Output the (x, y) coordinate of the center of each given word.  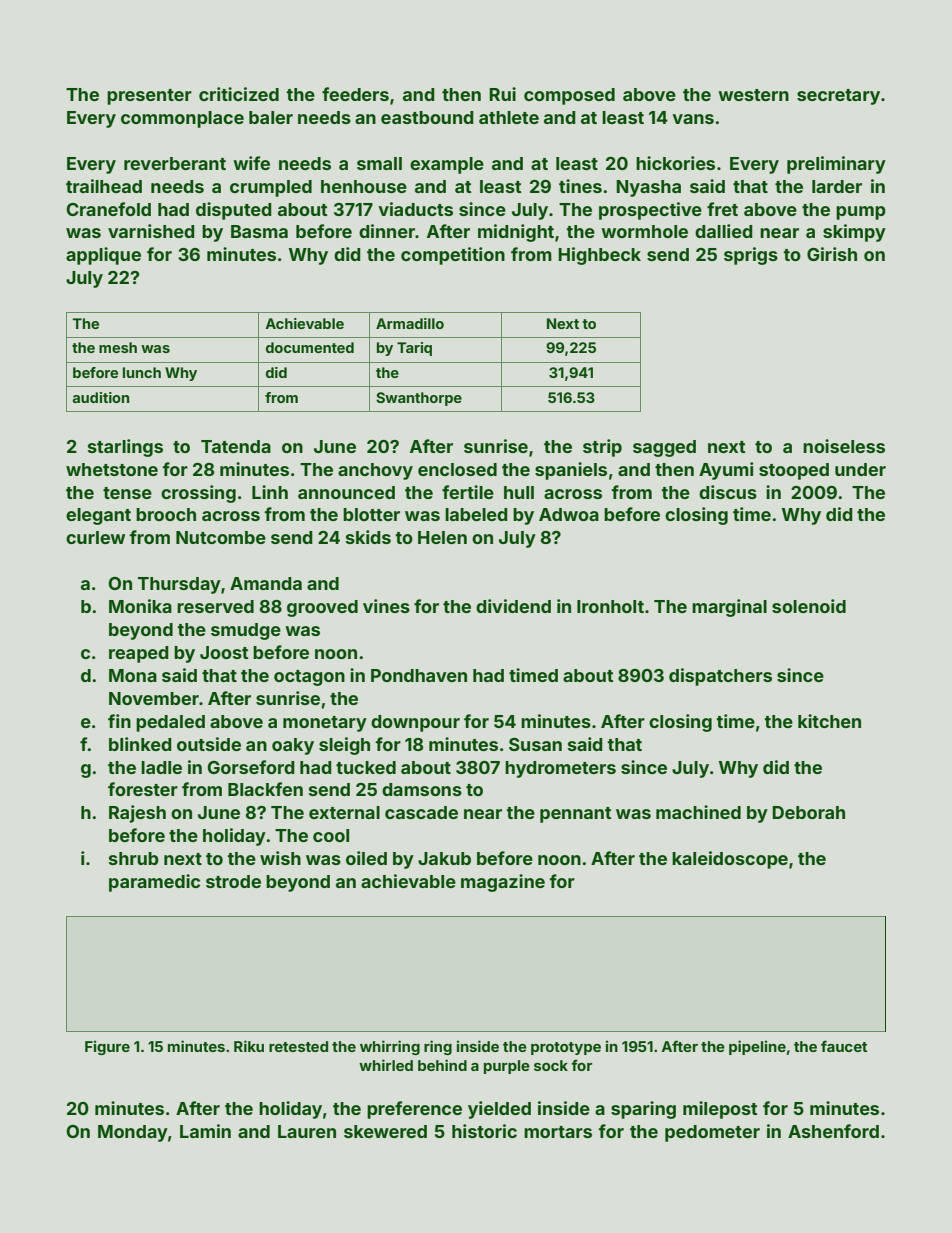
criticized (239, 94)
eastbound (427, 117)
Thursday (179, 585)
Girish (832, 254)
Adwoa (569, 514)
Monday (133, 1133)
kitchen (829, 721)
